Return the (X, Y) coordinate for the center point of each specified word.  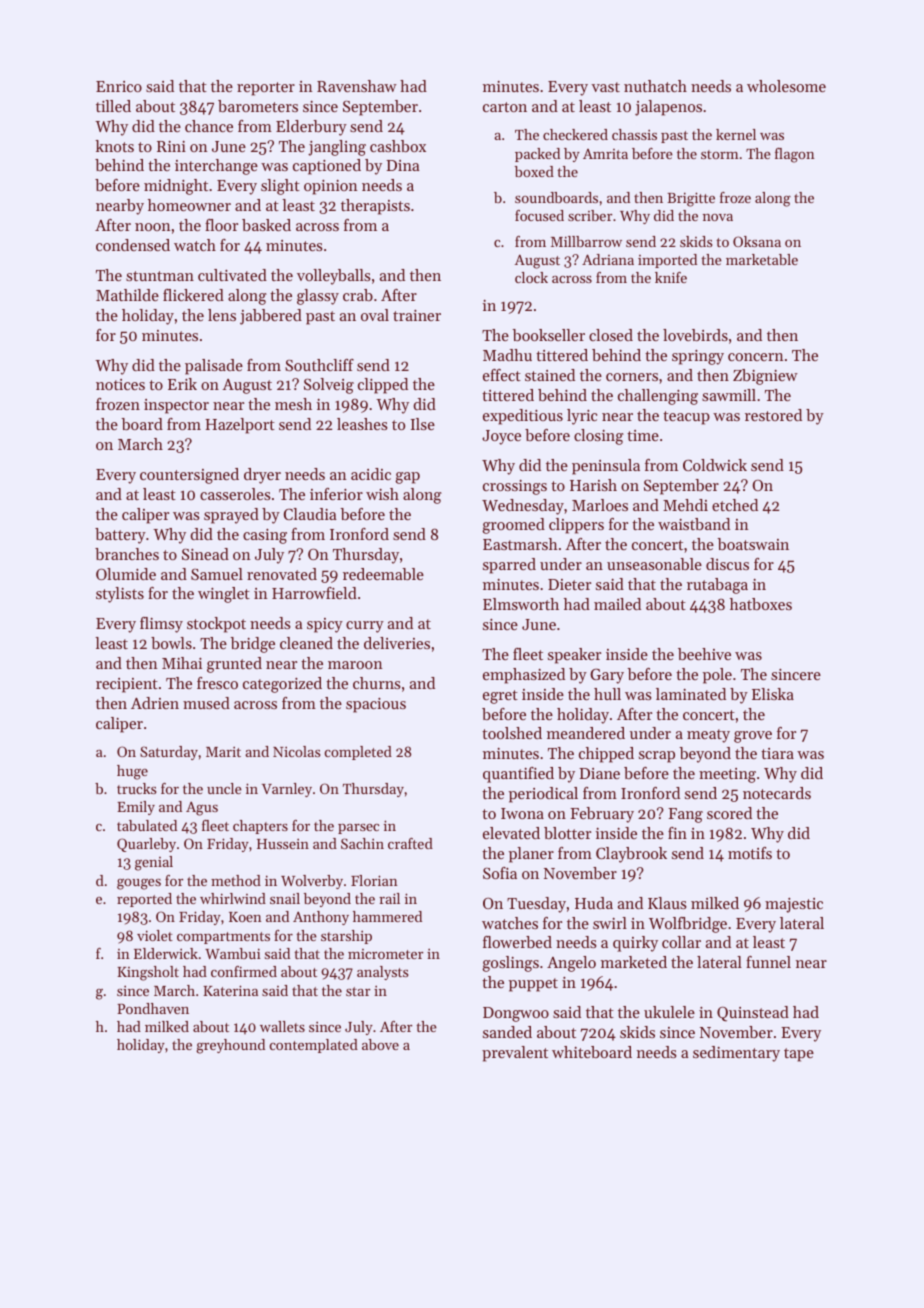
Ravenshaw (357, 86)
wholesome (786, 86)
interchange (216, 167)
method (236, 880)
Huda (594, 903)
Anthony (321, 918)
